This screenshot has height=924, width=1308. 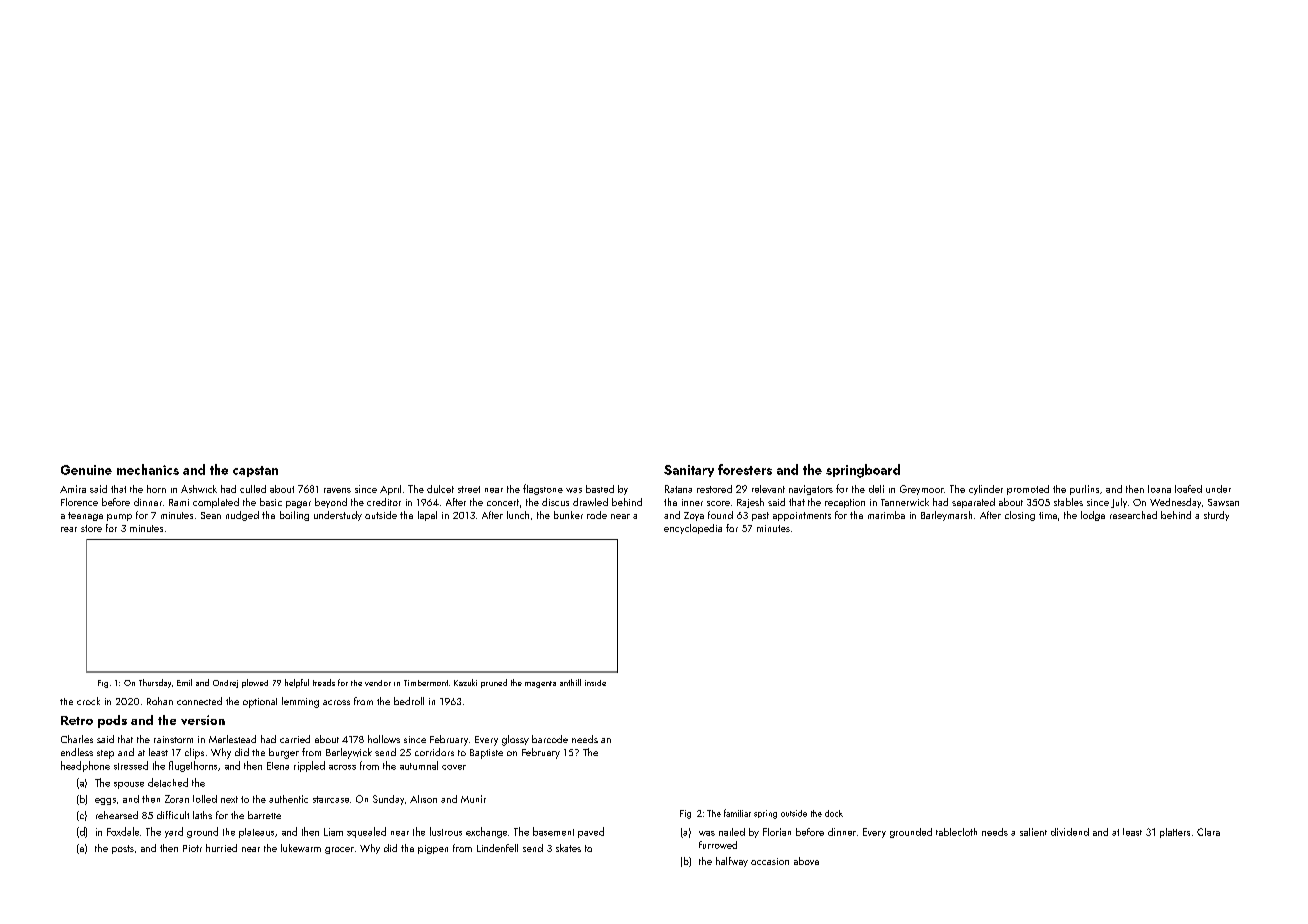 I want to click on grocer, so click(x=339, y=850).
